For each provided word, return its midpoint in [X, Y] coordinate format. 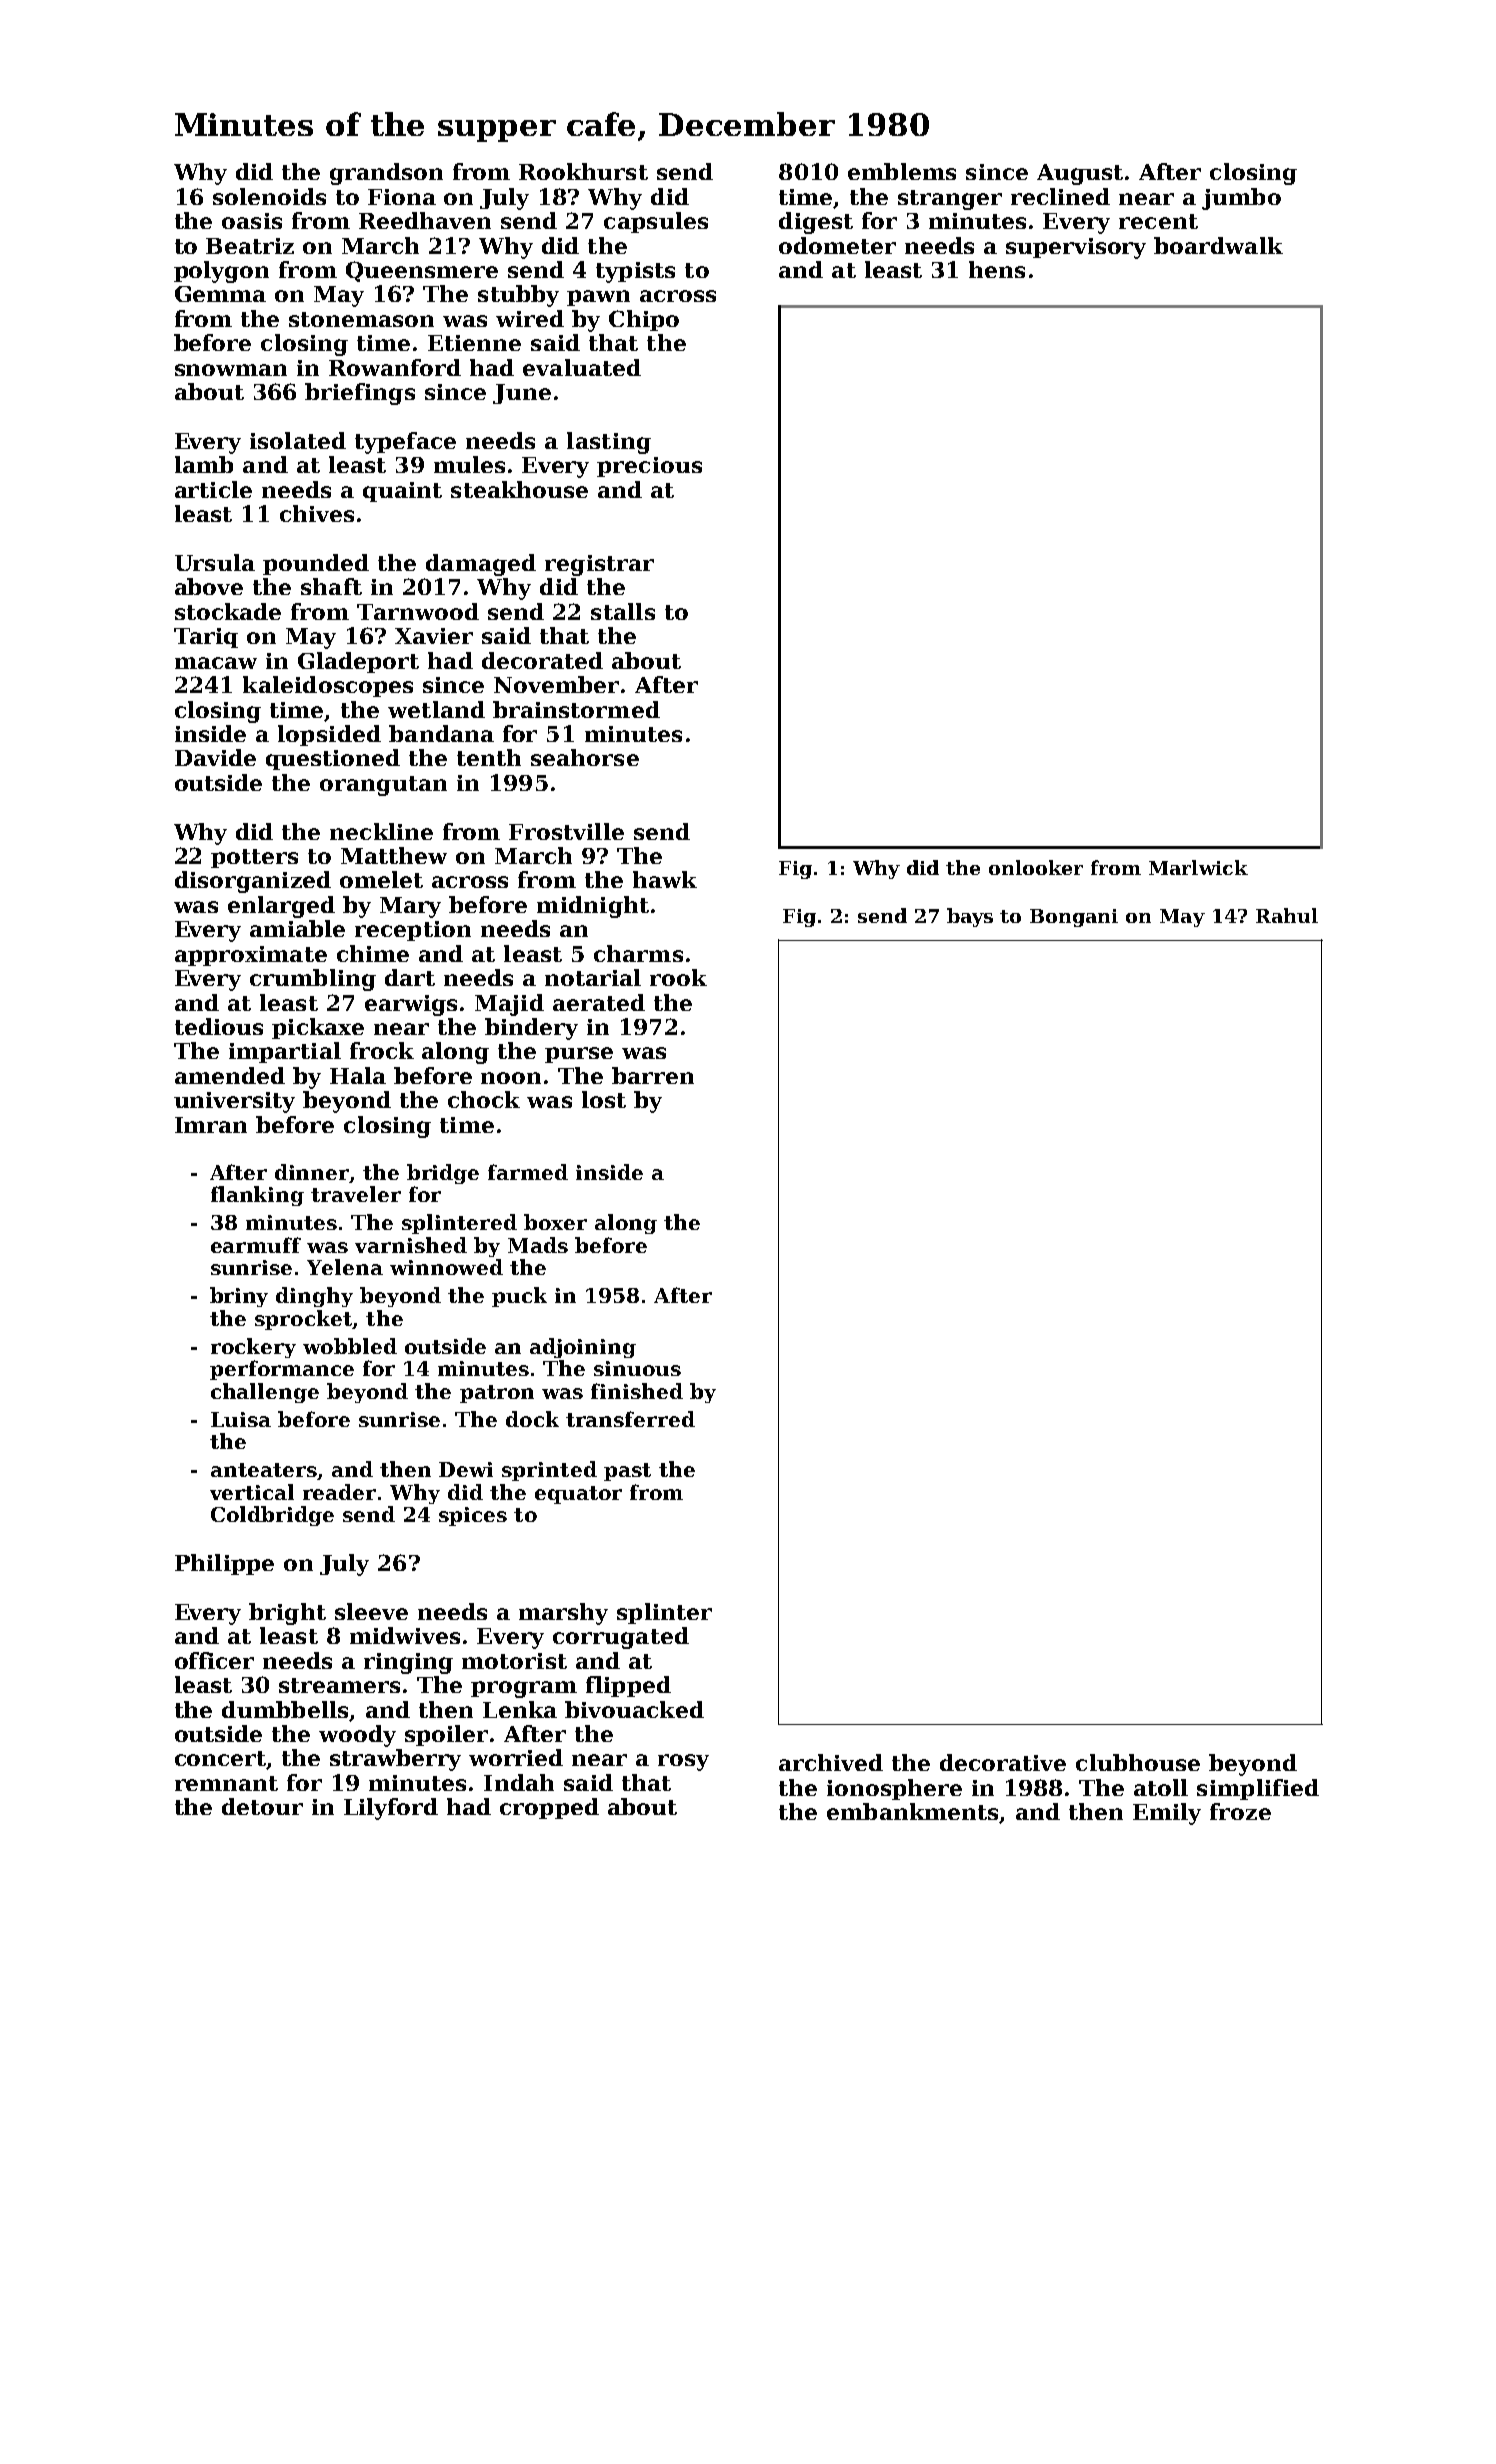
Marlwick [1198, 867]
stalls [623, 611]
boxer [555, 1222]
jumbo [1241, 199]
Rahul [1287, 915]
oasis [252, 221]
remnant [226, 1783]
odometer [837, 245]
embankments [913, 1813]
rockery [253, 1348]
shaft [331, 586]
